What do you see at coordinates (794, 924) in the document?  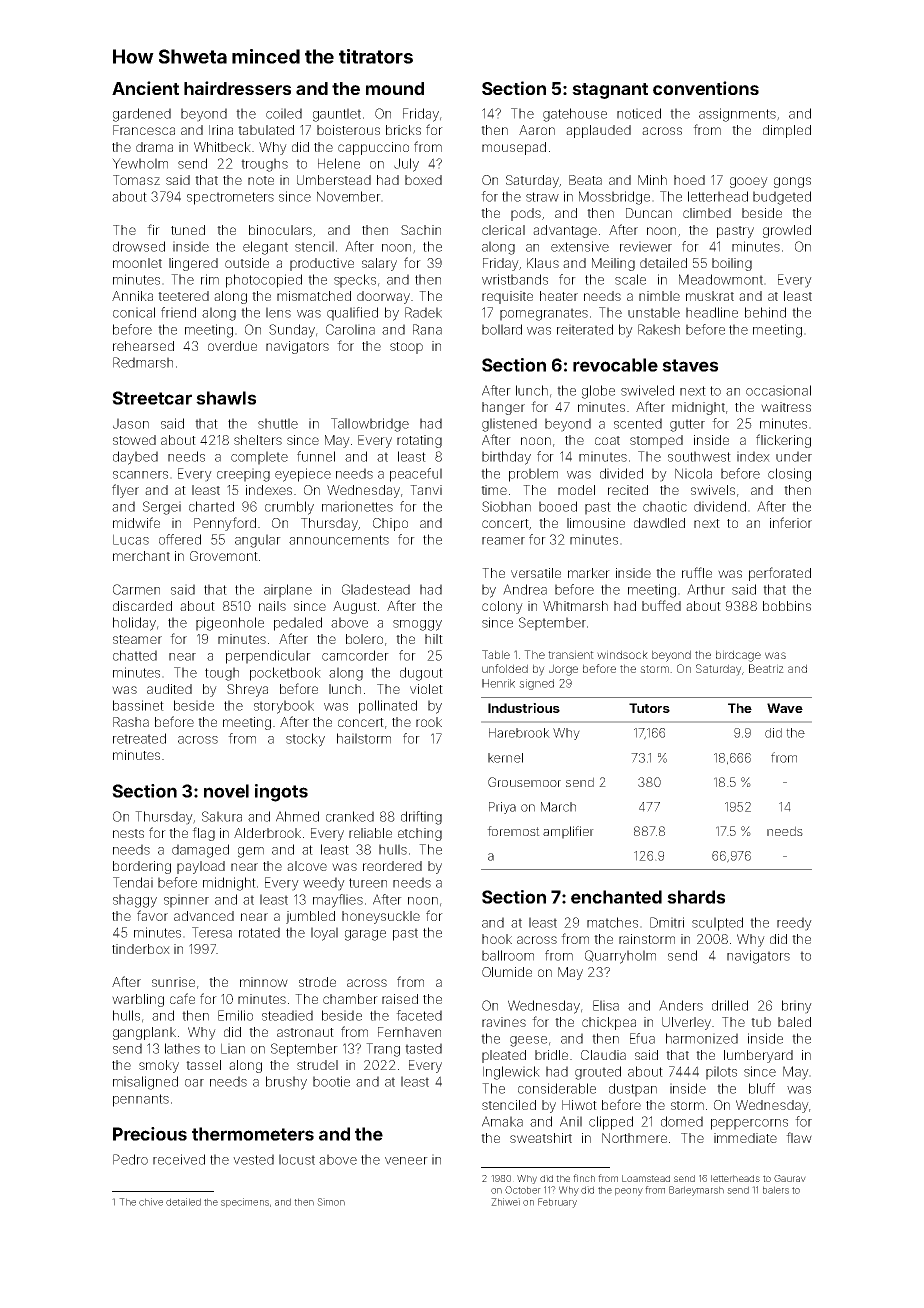 I see `reedy` at bounding box center [794, 924].
